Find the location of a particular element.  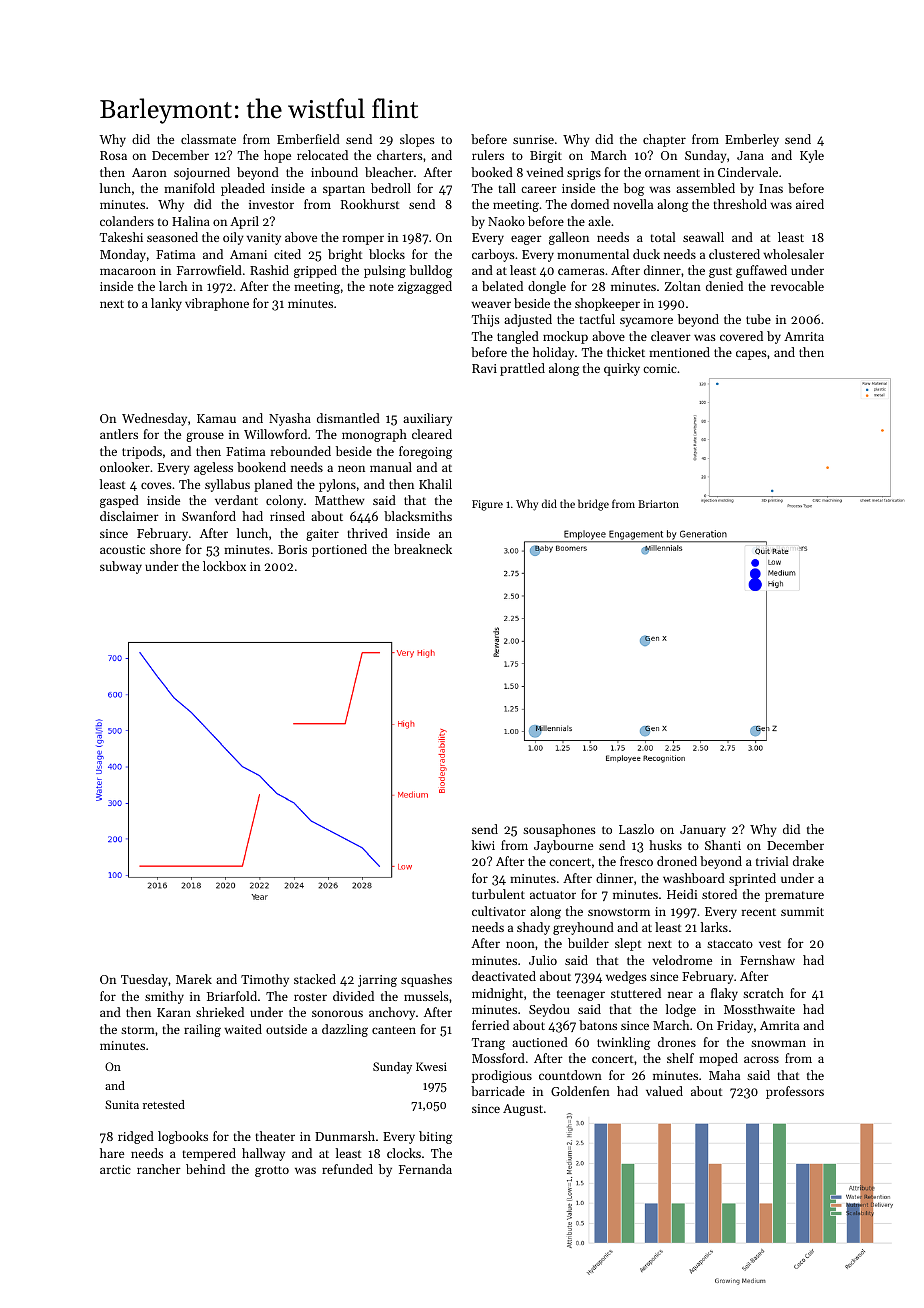

lockbox is located at coordinates (224, 566).
